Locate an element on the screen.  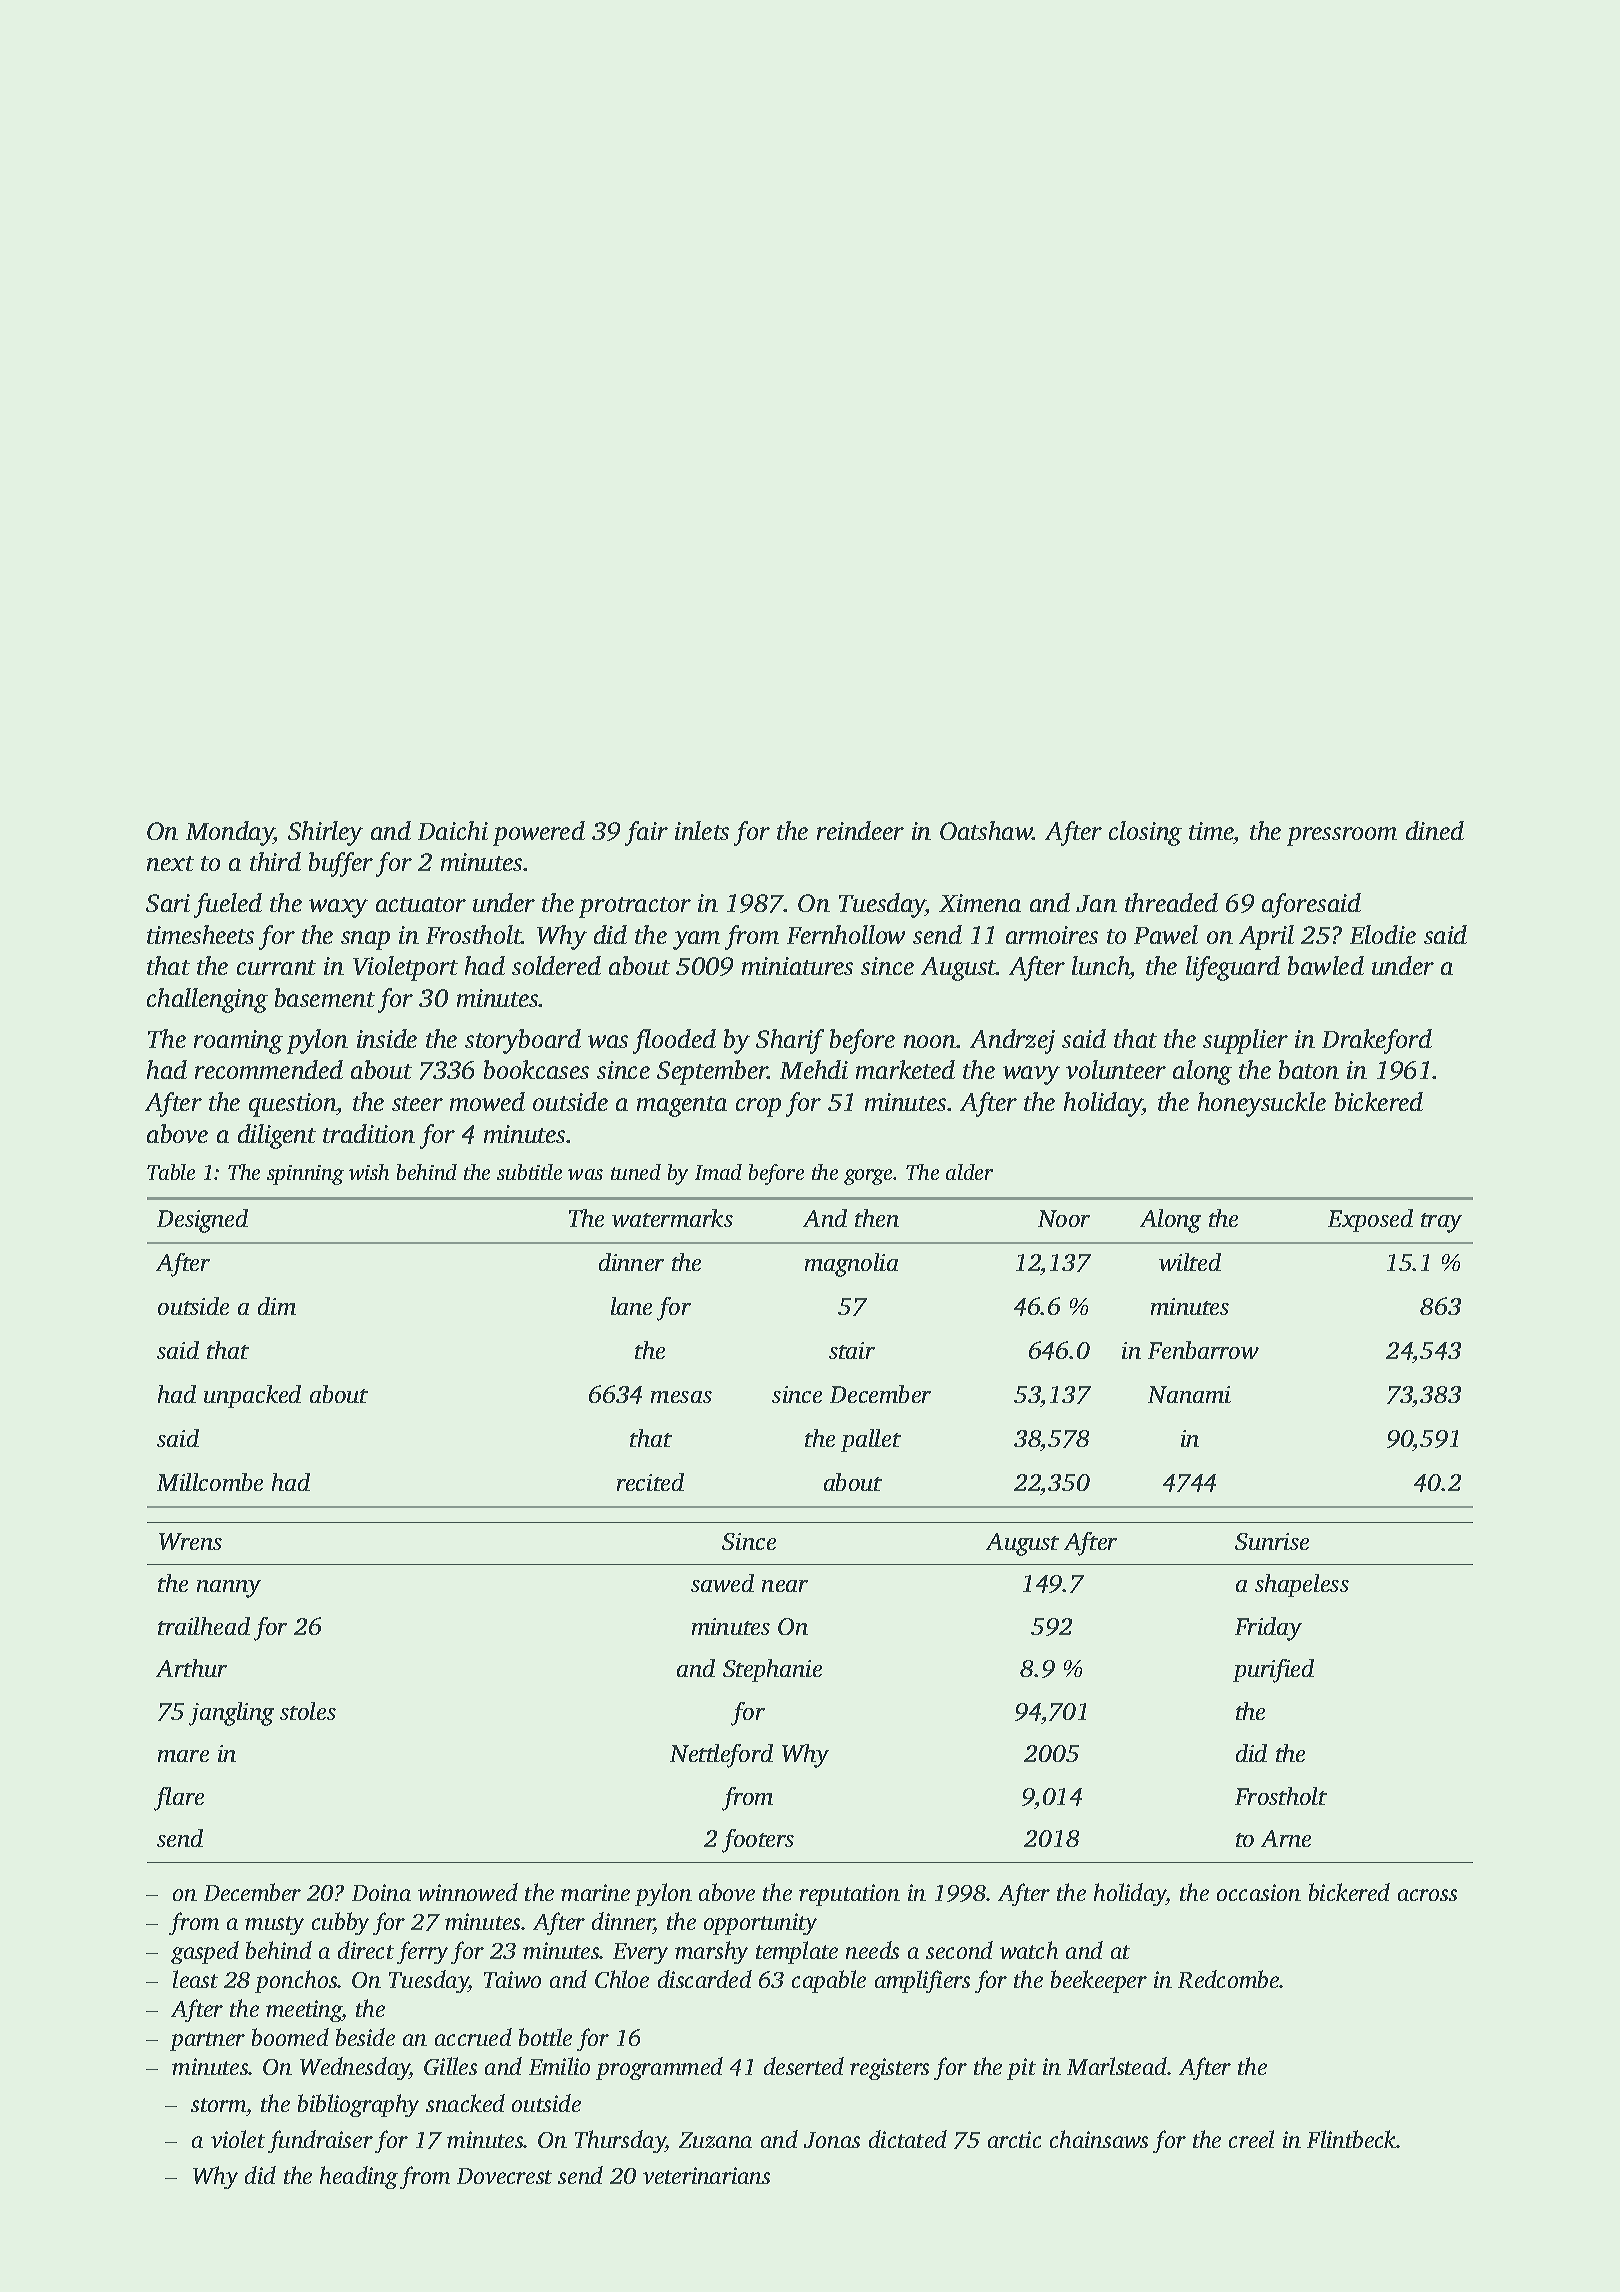
Sharif is located at coordinates (790, 1041).
